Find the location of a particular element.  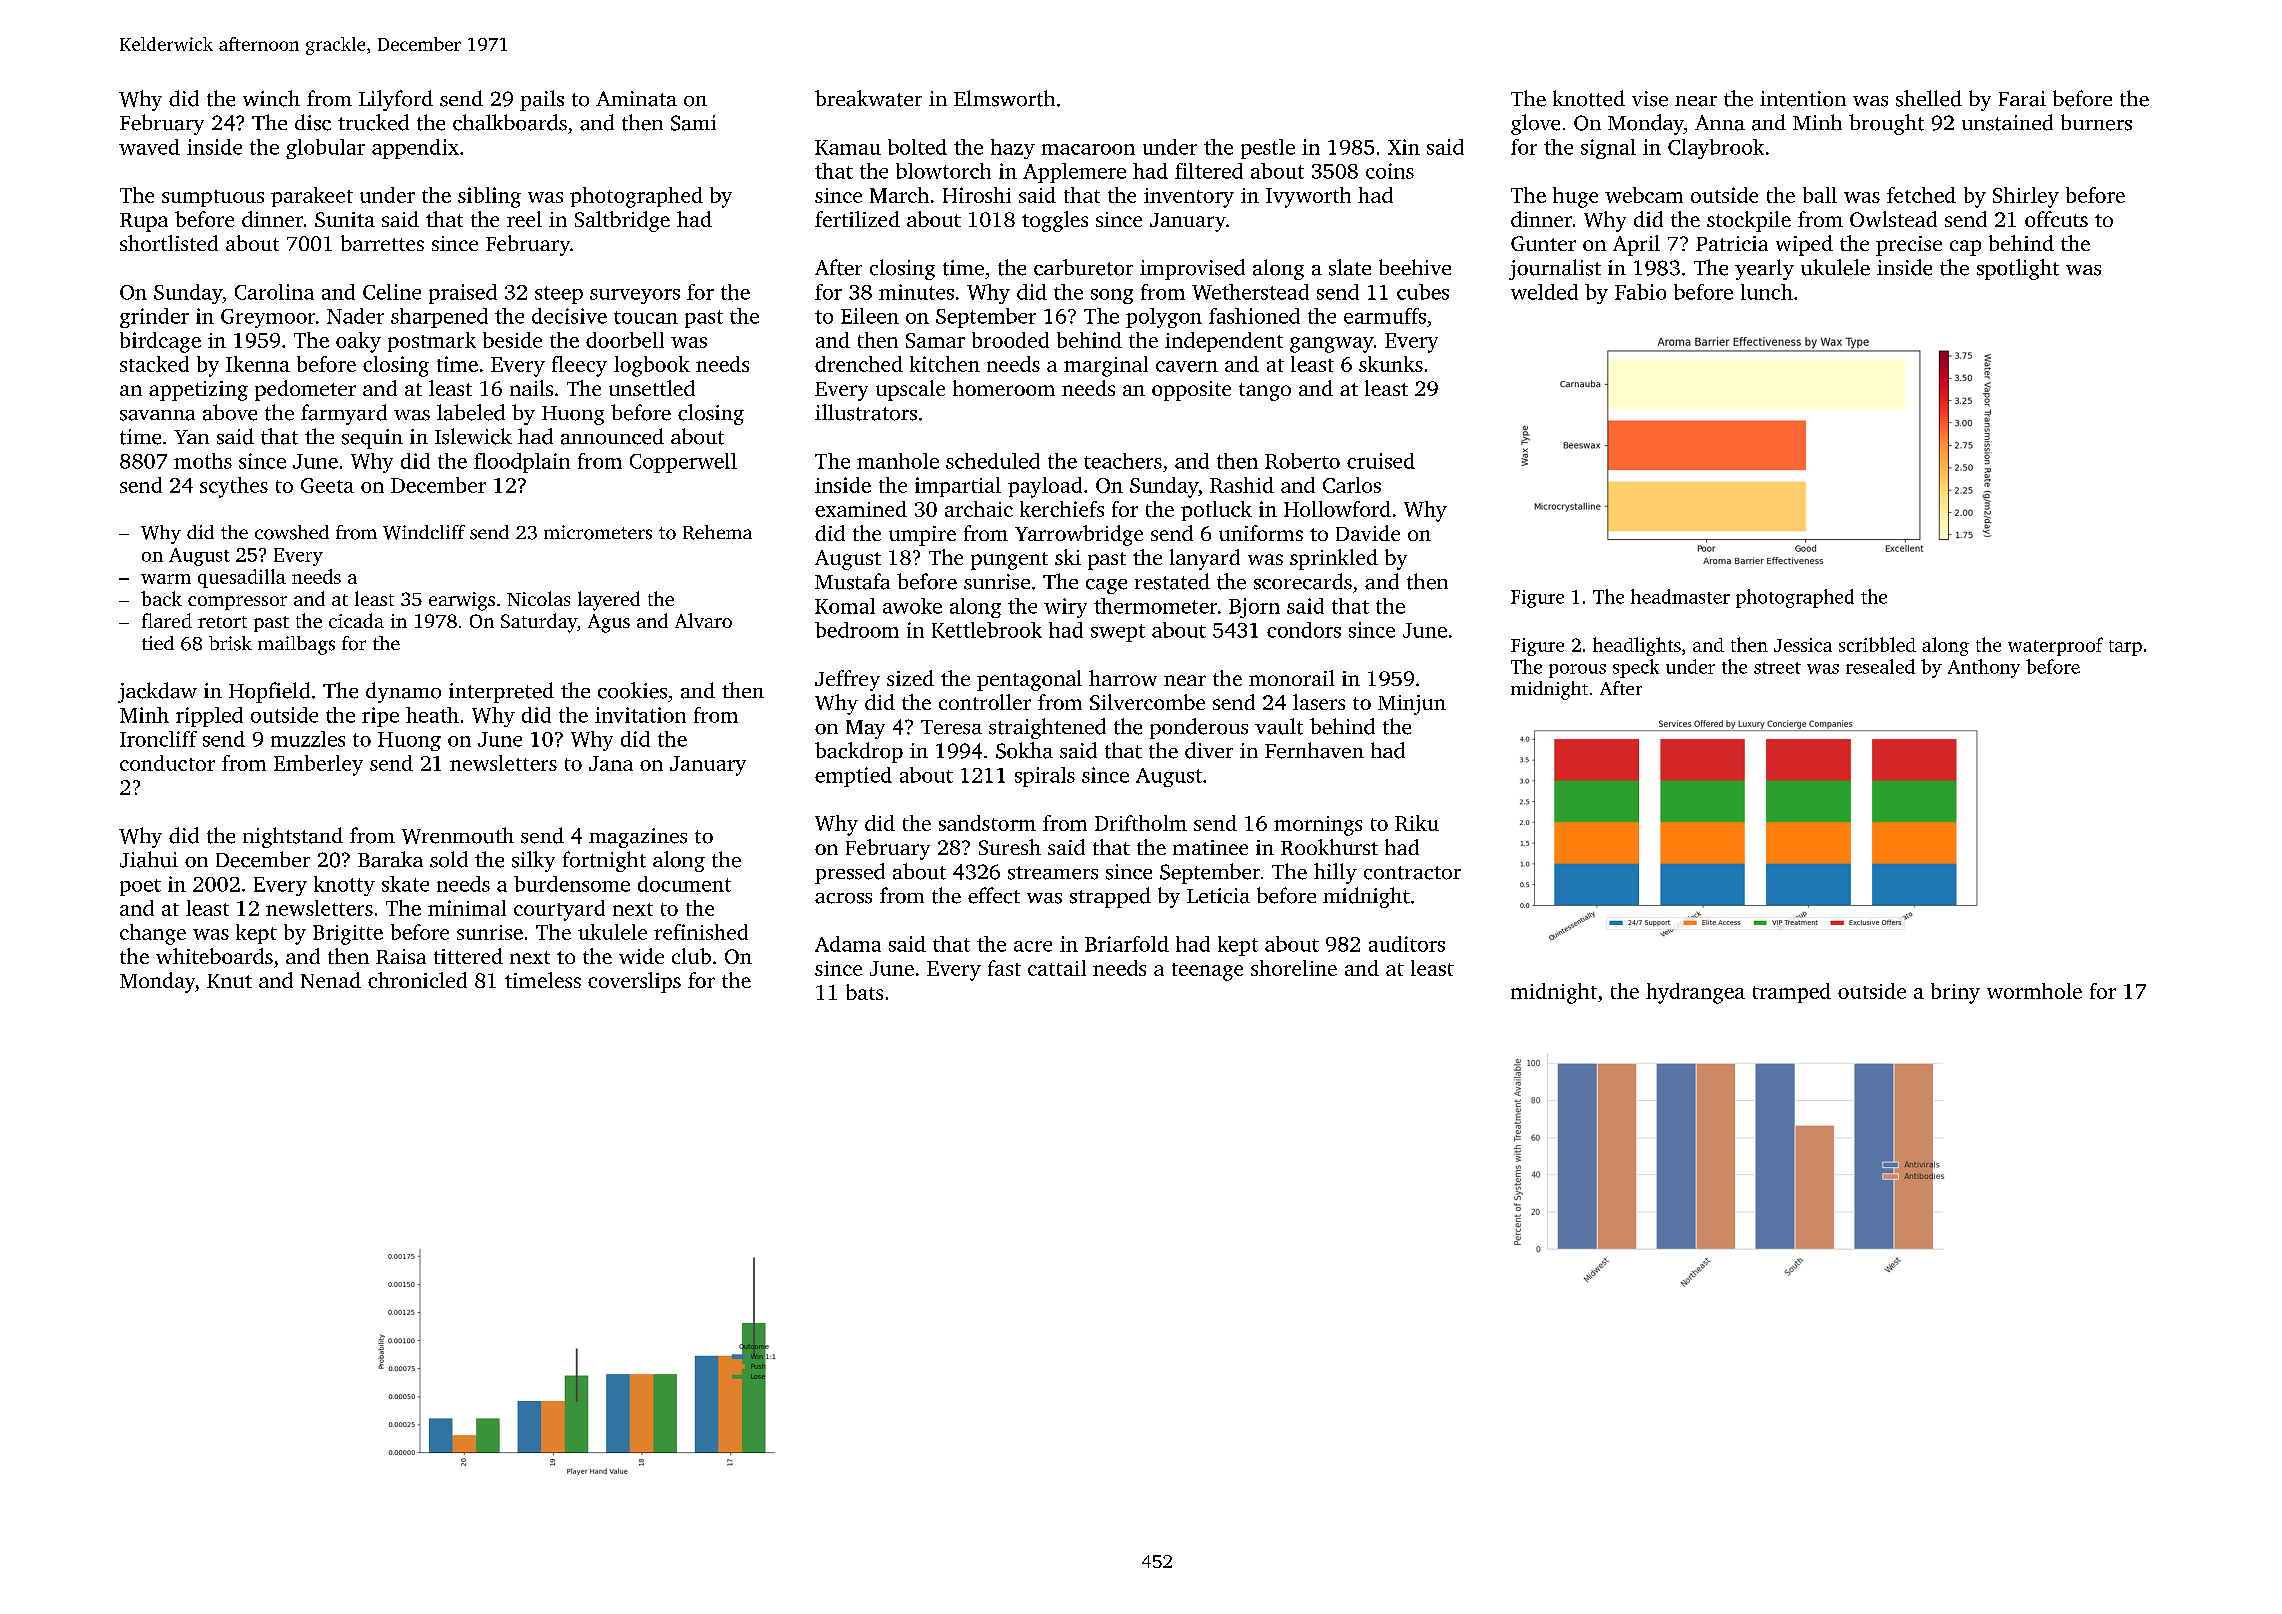

change is located at coordinates (153, 934).
